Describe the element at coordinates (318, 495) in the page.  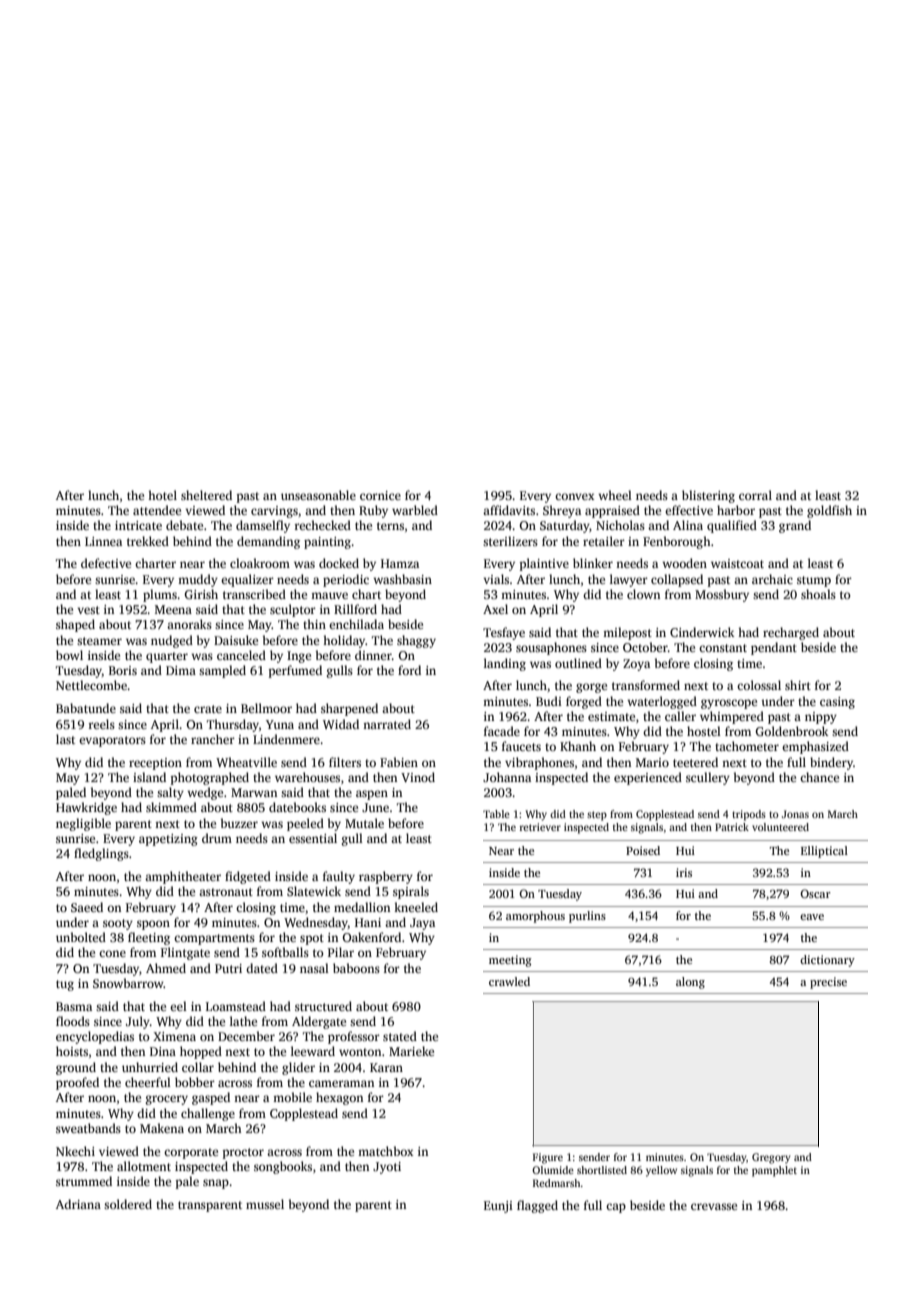
I see `unseasonable` at that location.
